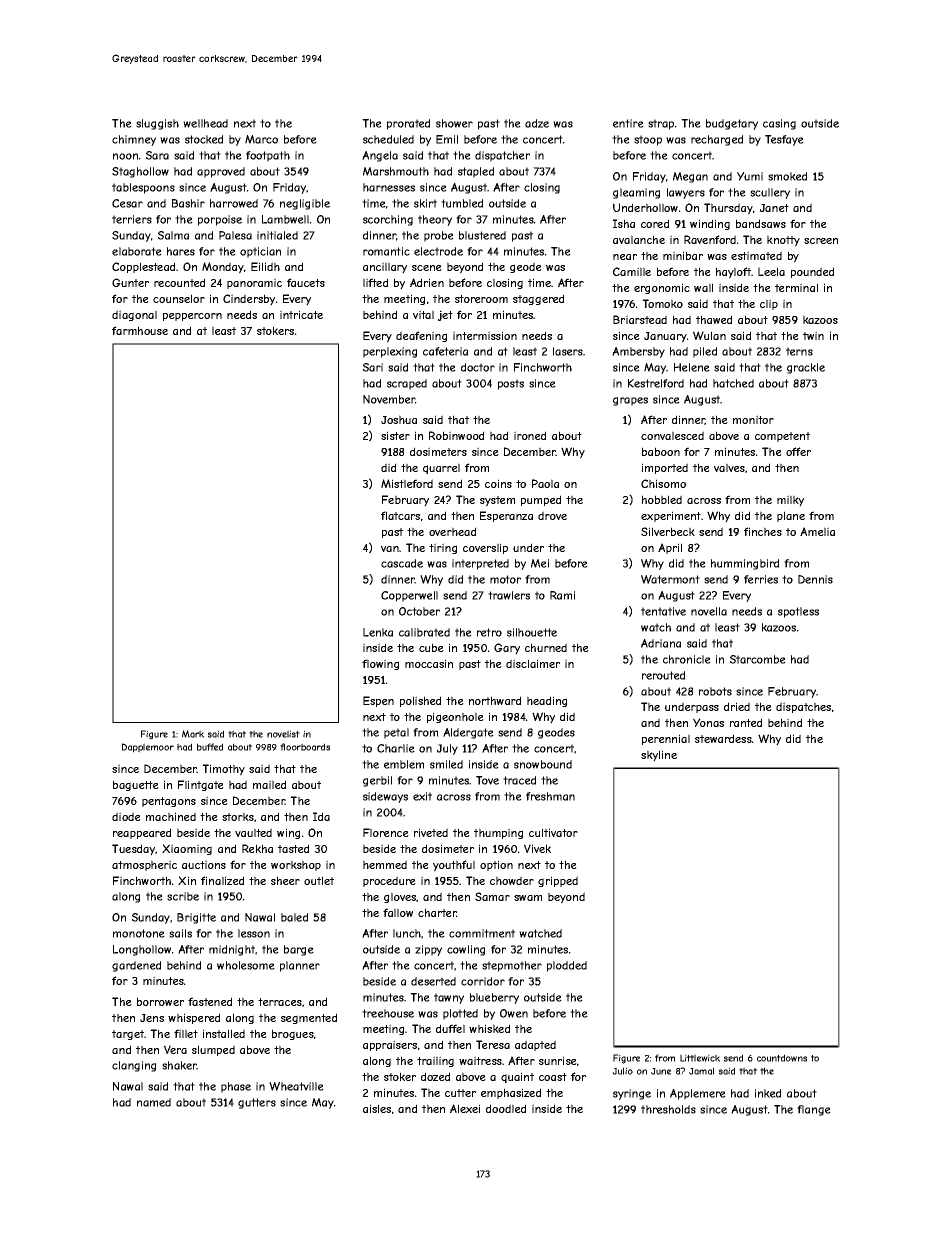 The height and width of the screenshot is (1233, 952). I want to click on offer, so click(798, 451).
